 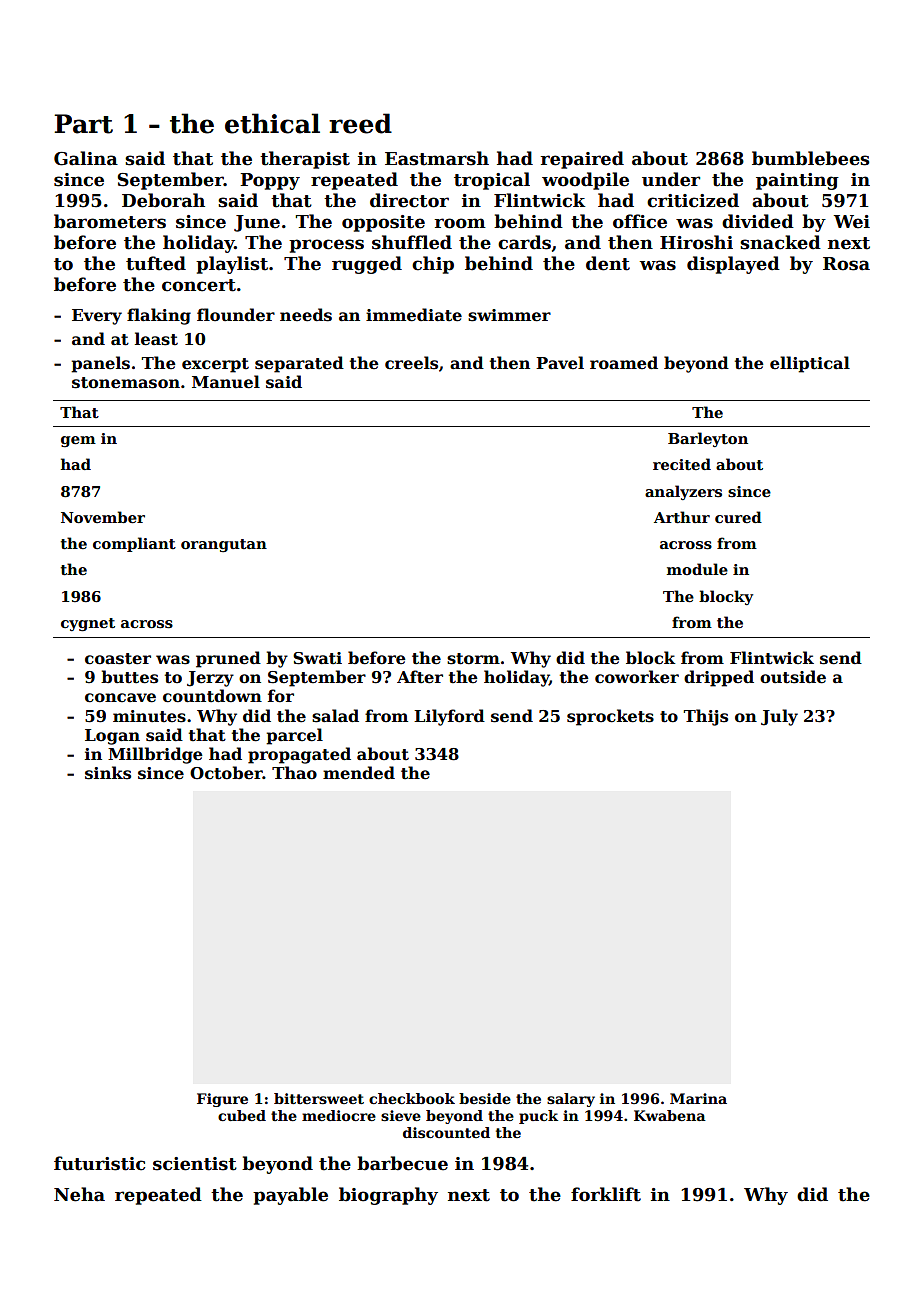 I want to click on Neha, so click(x=79, y=1194).
